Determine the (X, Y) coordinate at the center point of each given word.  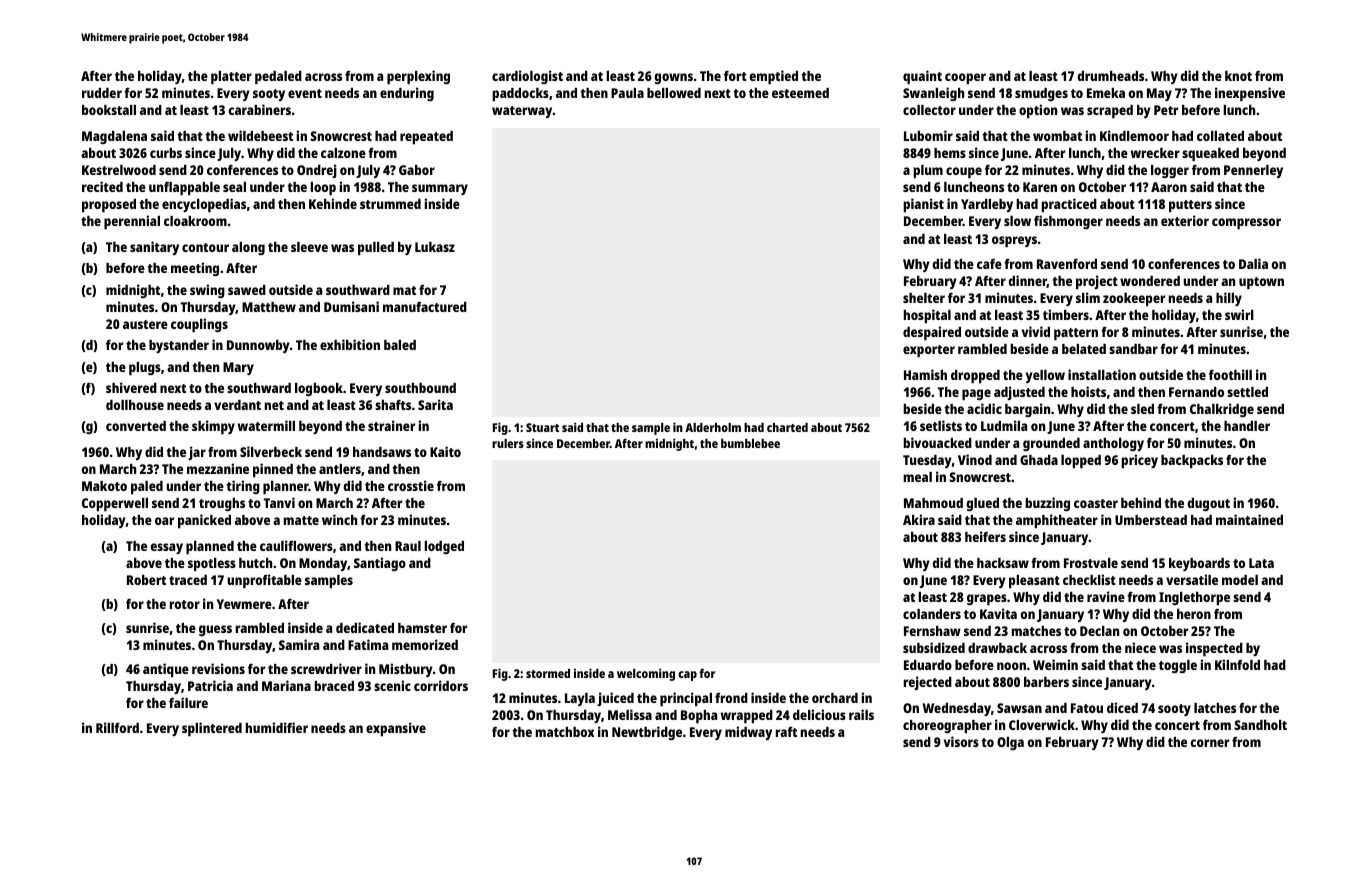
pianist (923, 205)
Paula (627, 93)
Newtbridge (647, 733)
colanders (932, 614)
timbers (1066, 314)
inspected (1214, 649)
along (248, 248)
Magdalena (114, 137)
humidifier (276, 727)
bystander (179, 346)
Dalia (1253, 263)
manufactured (425, 307)
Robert (146, 580)
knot (1238, 76)
